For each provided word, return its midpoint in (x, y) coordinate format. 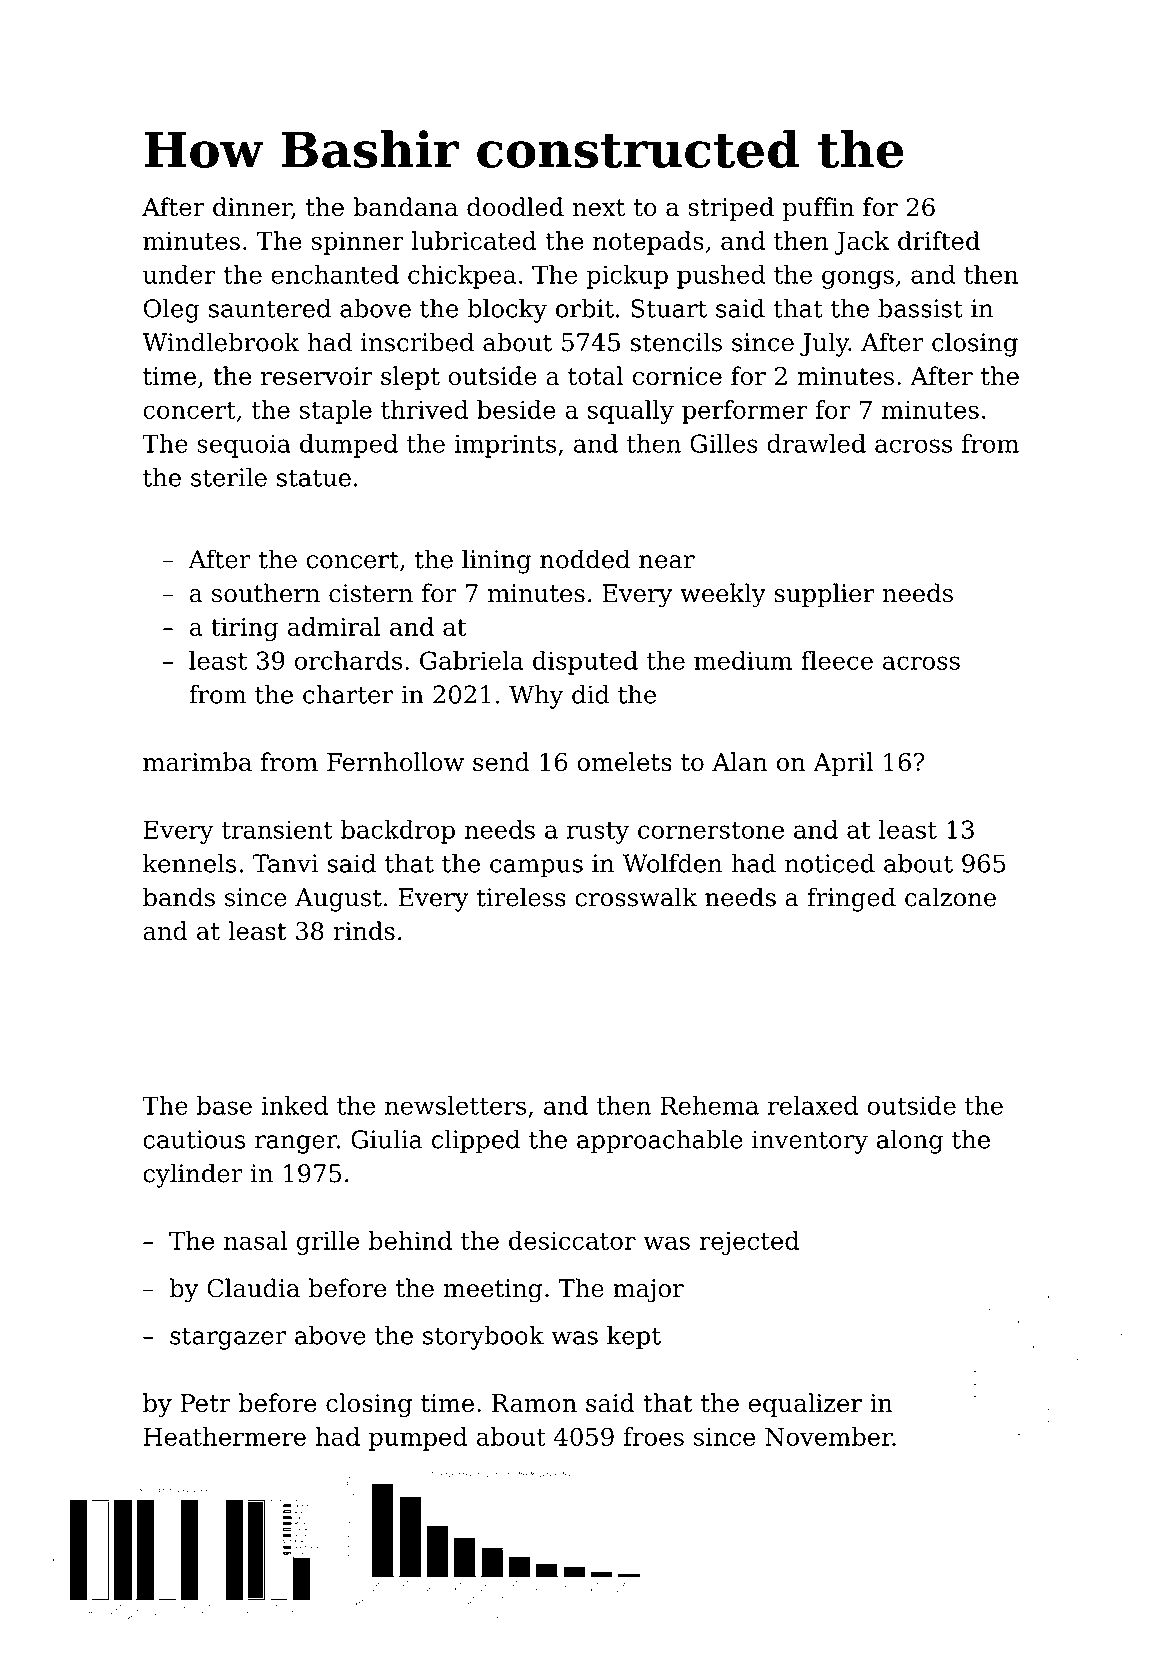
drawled (816, 443)
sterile (229, 477)
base (224, 1105)
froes (653, 1436)
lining (496, 561)
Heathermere (224, 1436)
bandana (405, 206)
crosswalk (636, 897)
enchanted (335, 274)
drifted (939, 240)
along (910, 1142)
